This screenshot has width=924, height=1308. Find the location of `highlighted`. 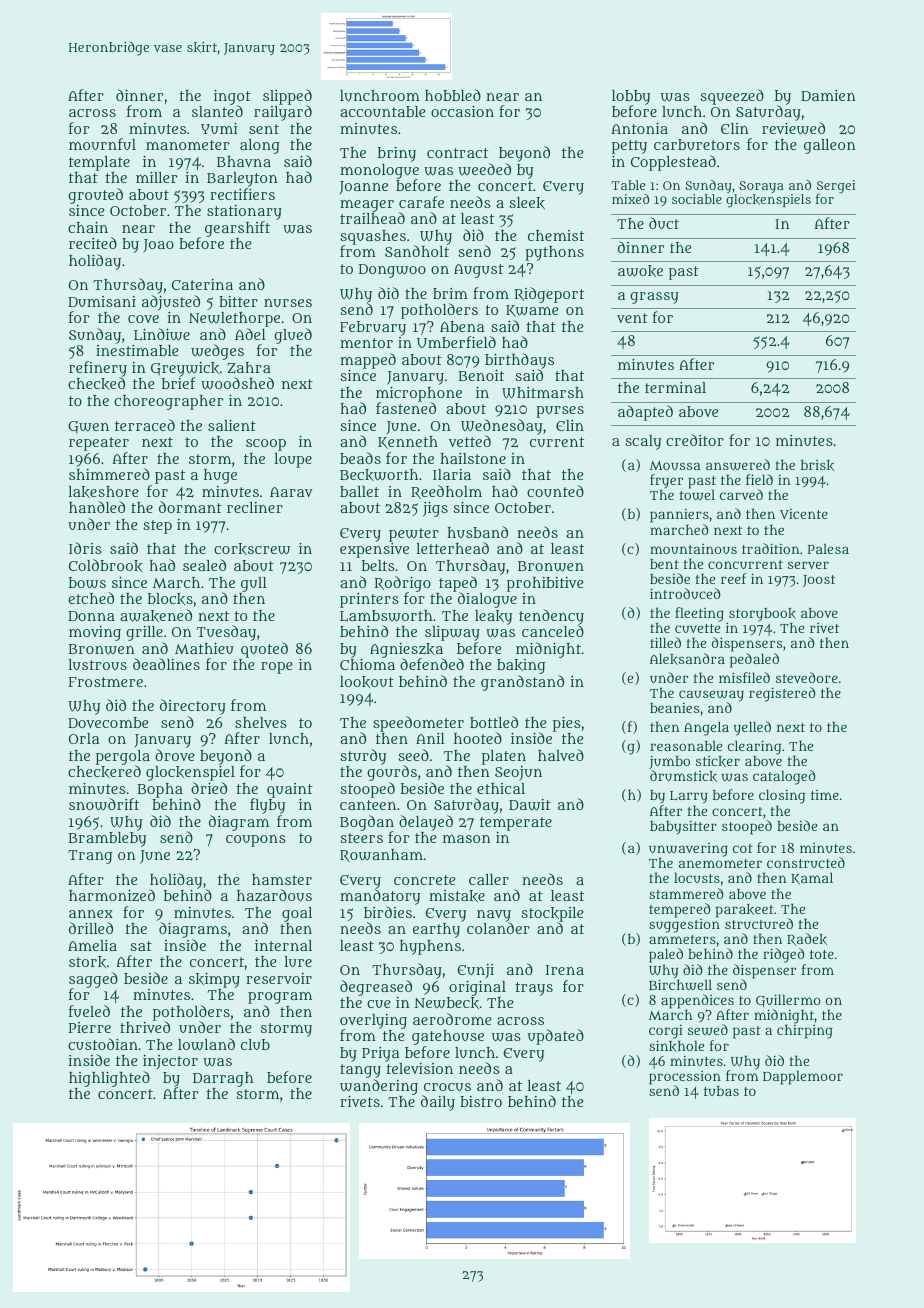

highlighted is located at coordinates (109, 1079).
